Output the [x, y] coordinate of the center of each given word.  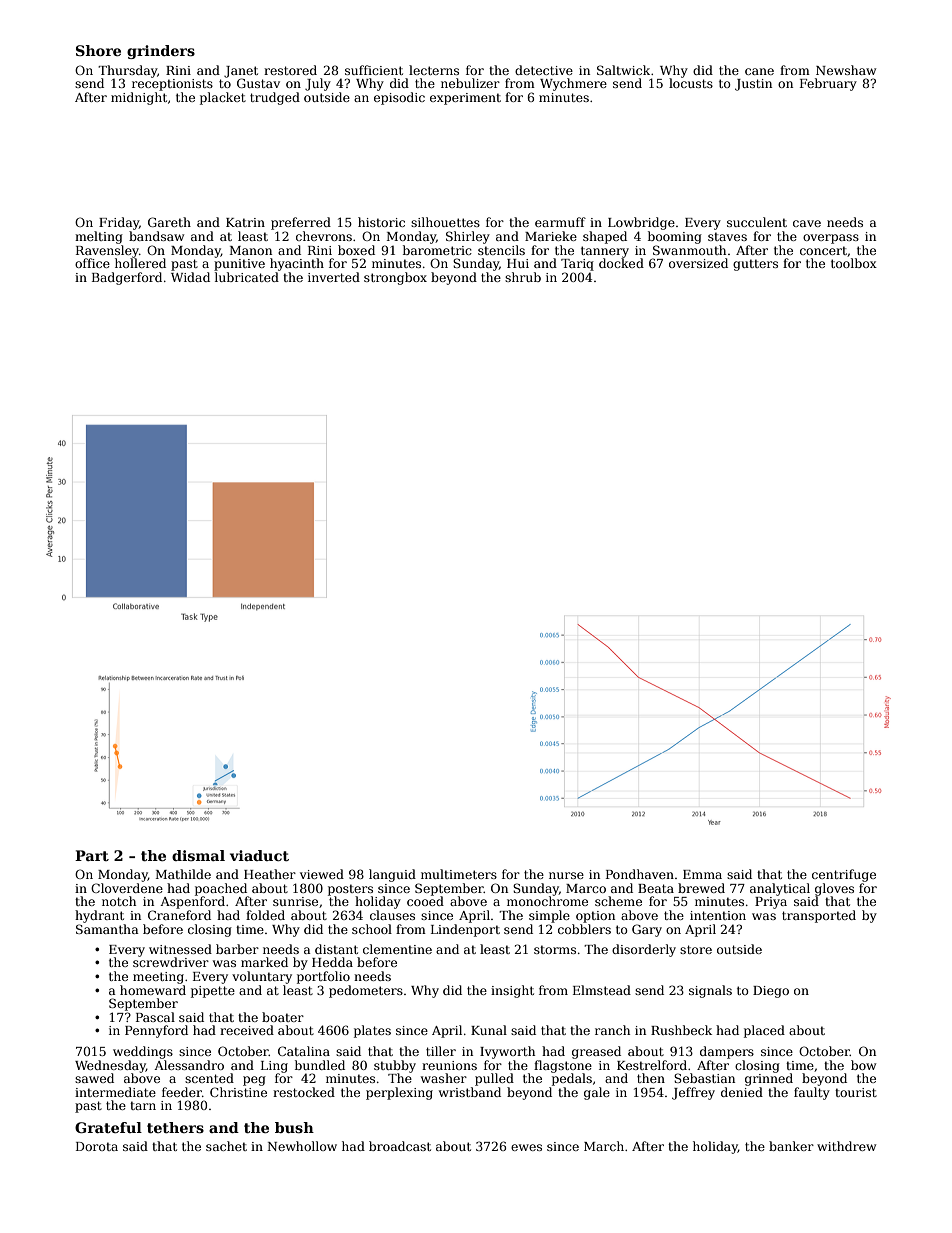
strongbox [395, 278]
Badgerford [127, 278]
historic [381, 222]
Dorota [97, 1146]
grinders [161, 52]
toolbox [854, 263]
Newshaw [846, 70]
